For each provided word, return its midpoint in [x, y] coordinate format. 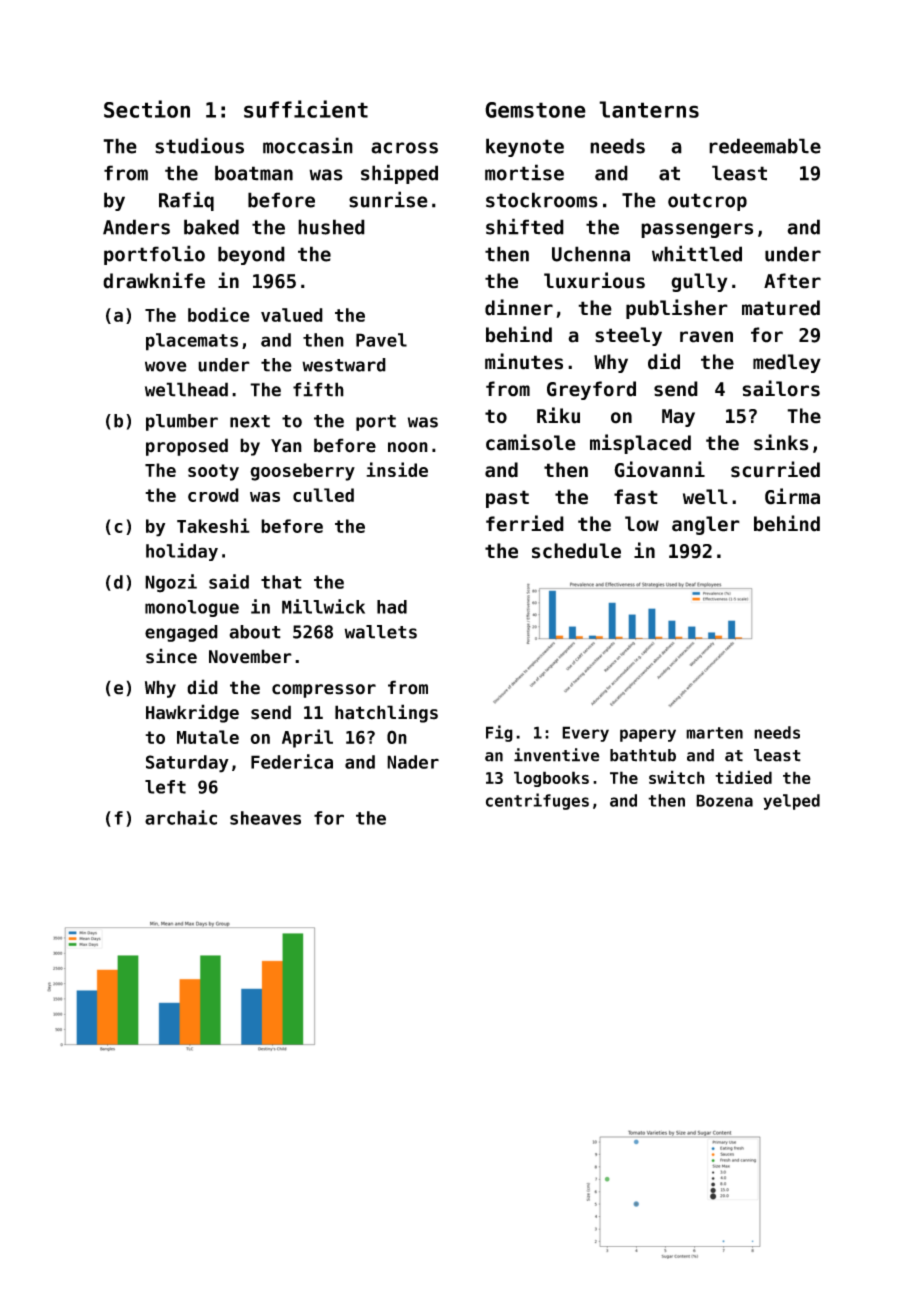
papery [648, 735]
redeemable [765, 146]
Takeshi [213, 525]
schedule [576, 551]
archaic [181, 817]
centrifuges [537, 801]
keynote [525, 147]
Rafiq [186, 201]
